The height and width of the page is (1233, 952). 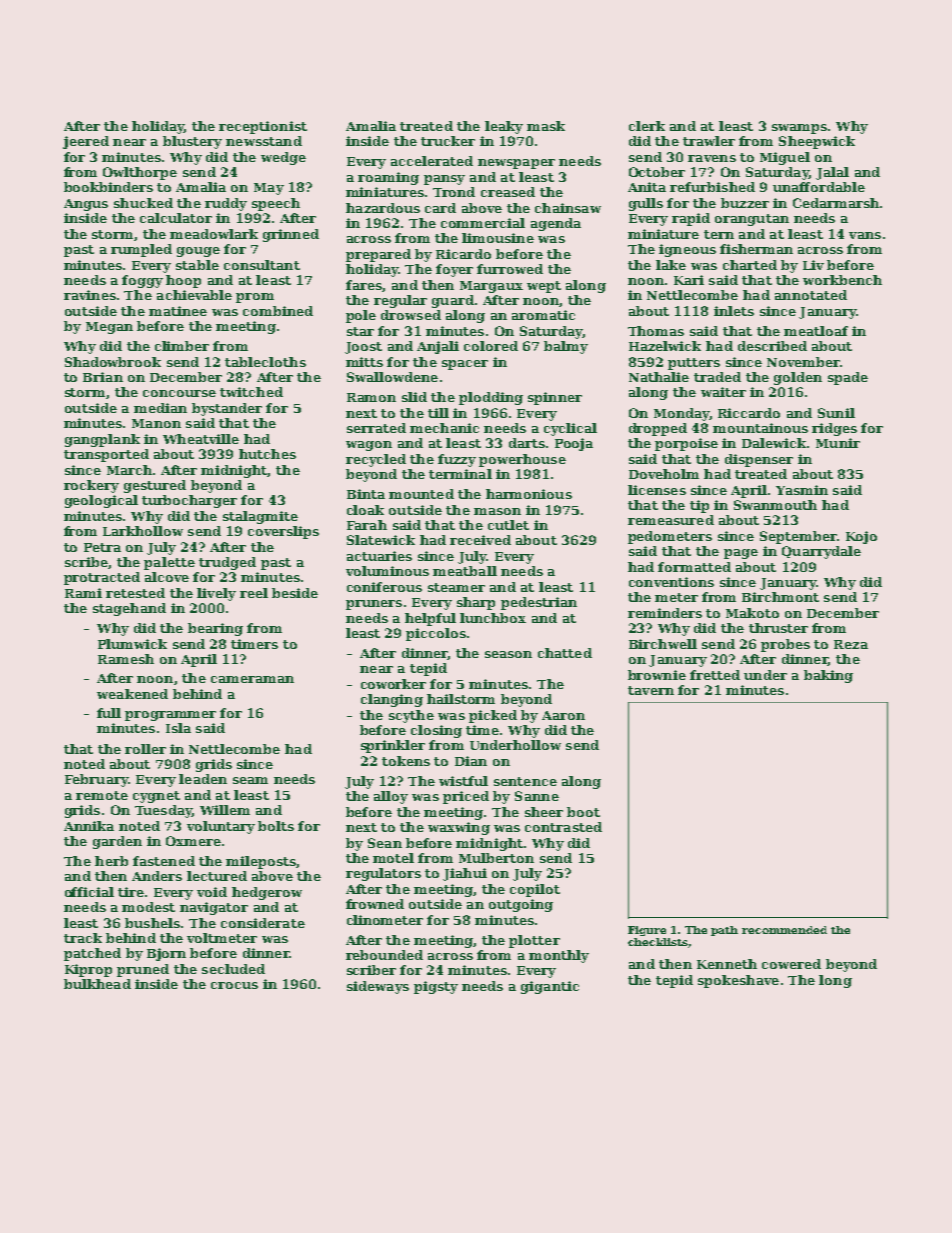 I want to click on Angus, so click(x=86, y=205).
